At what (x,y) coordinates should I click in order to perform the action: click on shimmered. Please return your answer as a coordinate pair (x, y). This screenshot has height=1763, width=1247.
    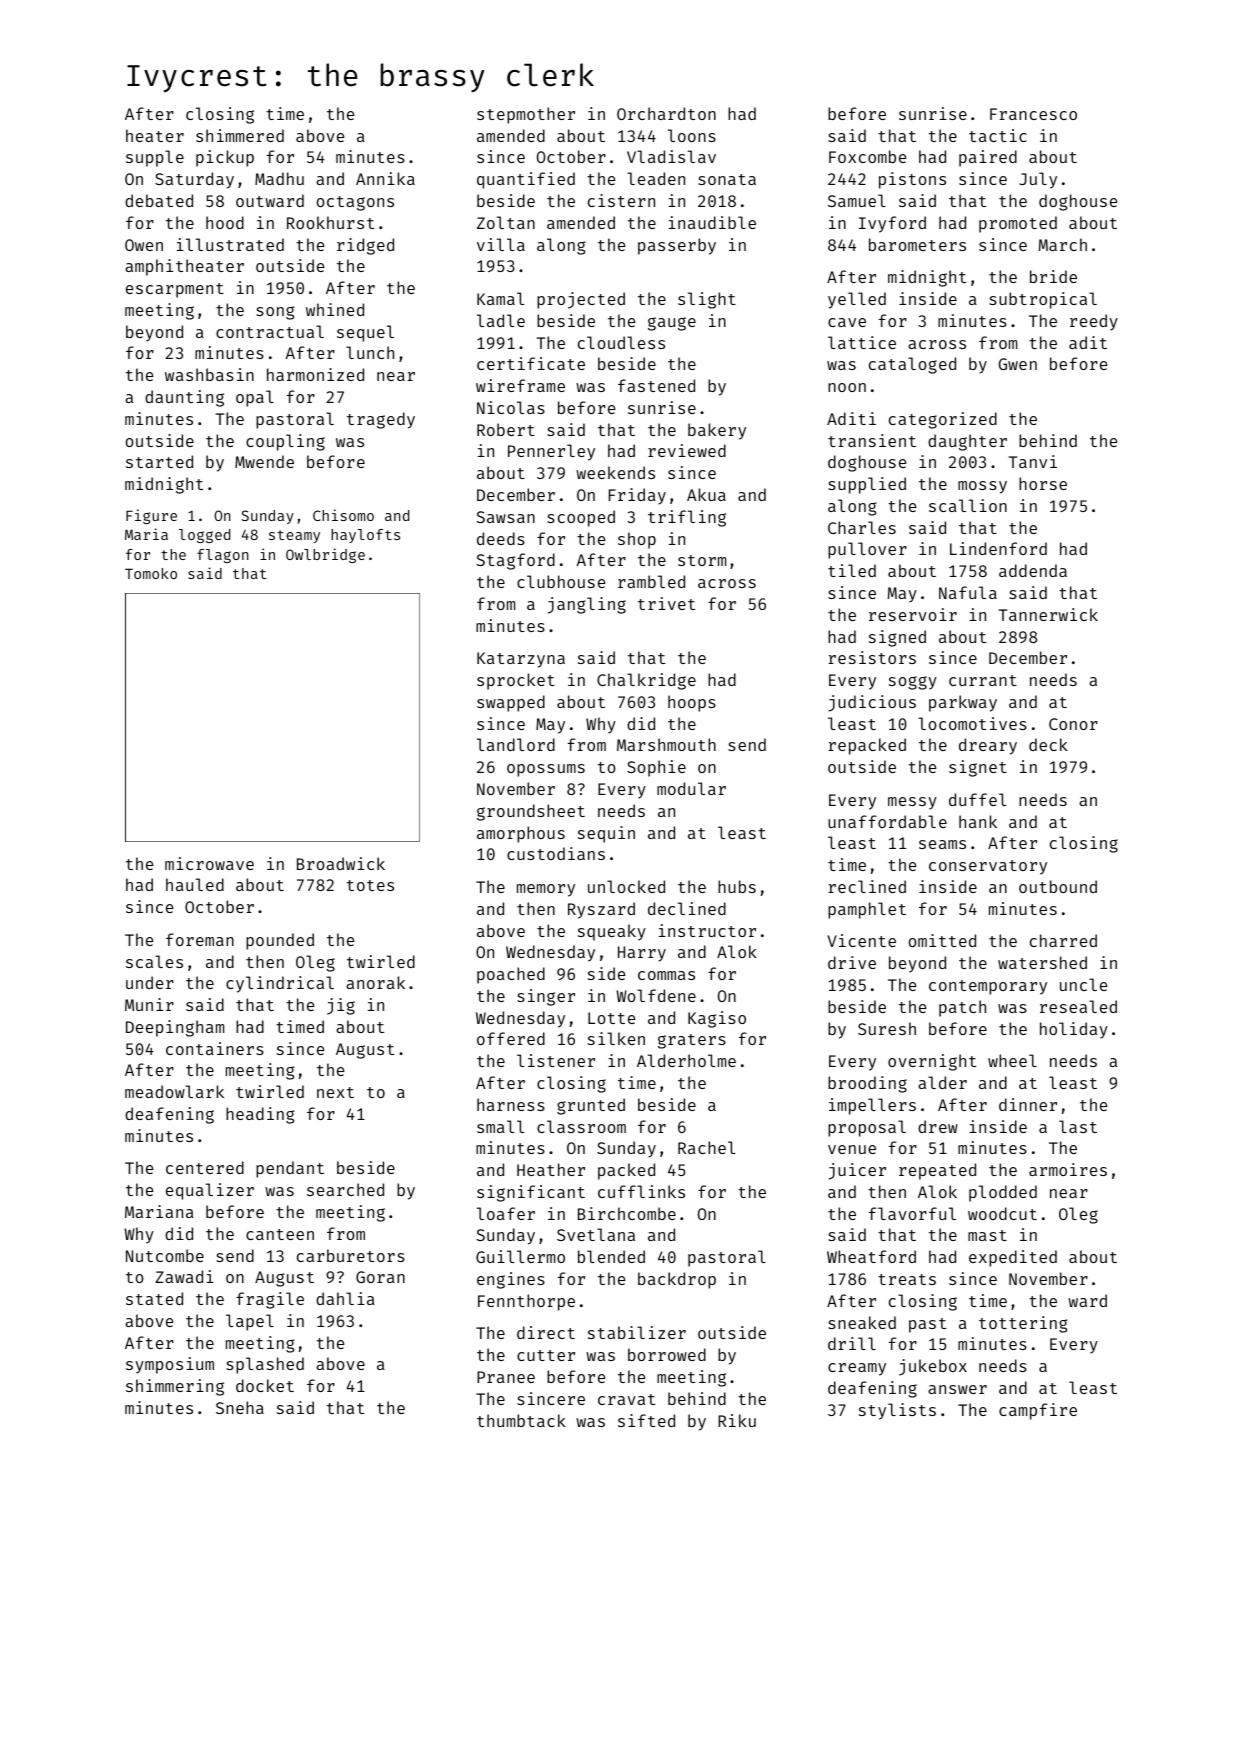
    Looking at the image, I should click on (240, 135).
